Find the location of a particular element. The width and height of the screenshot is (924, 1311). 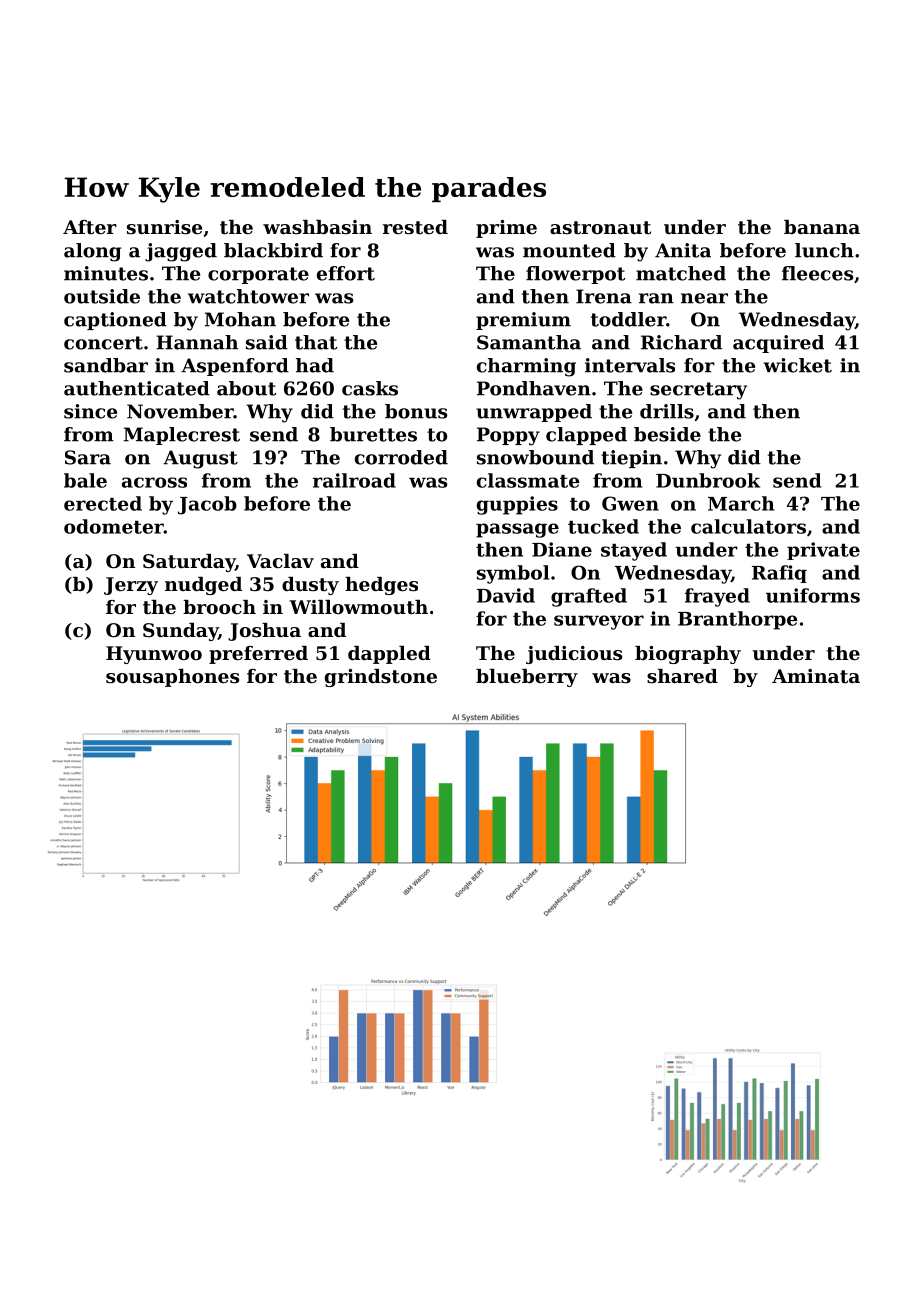

Vaclav is located at coordinates (280, 561).
